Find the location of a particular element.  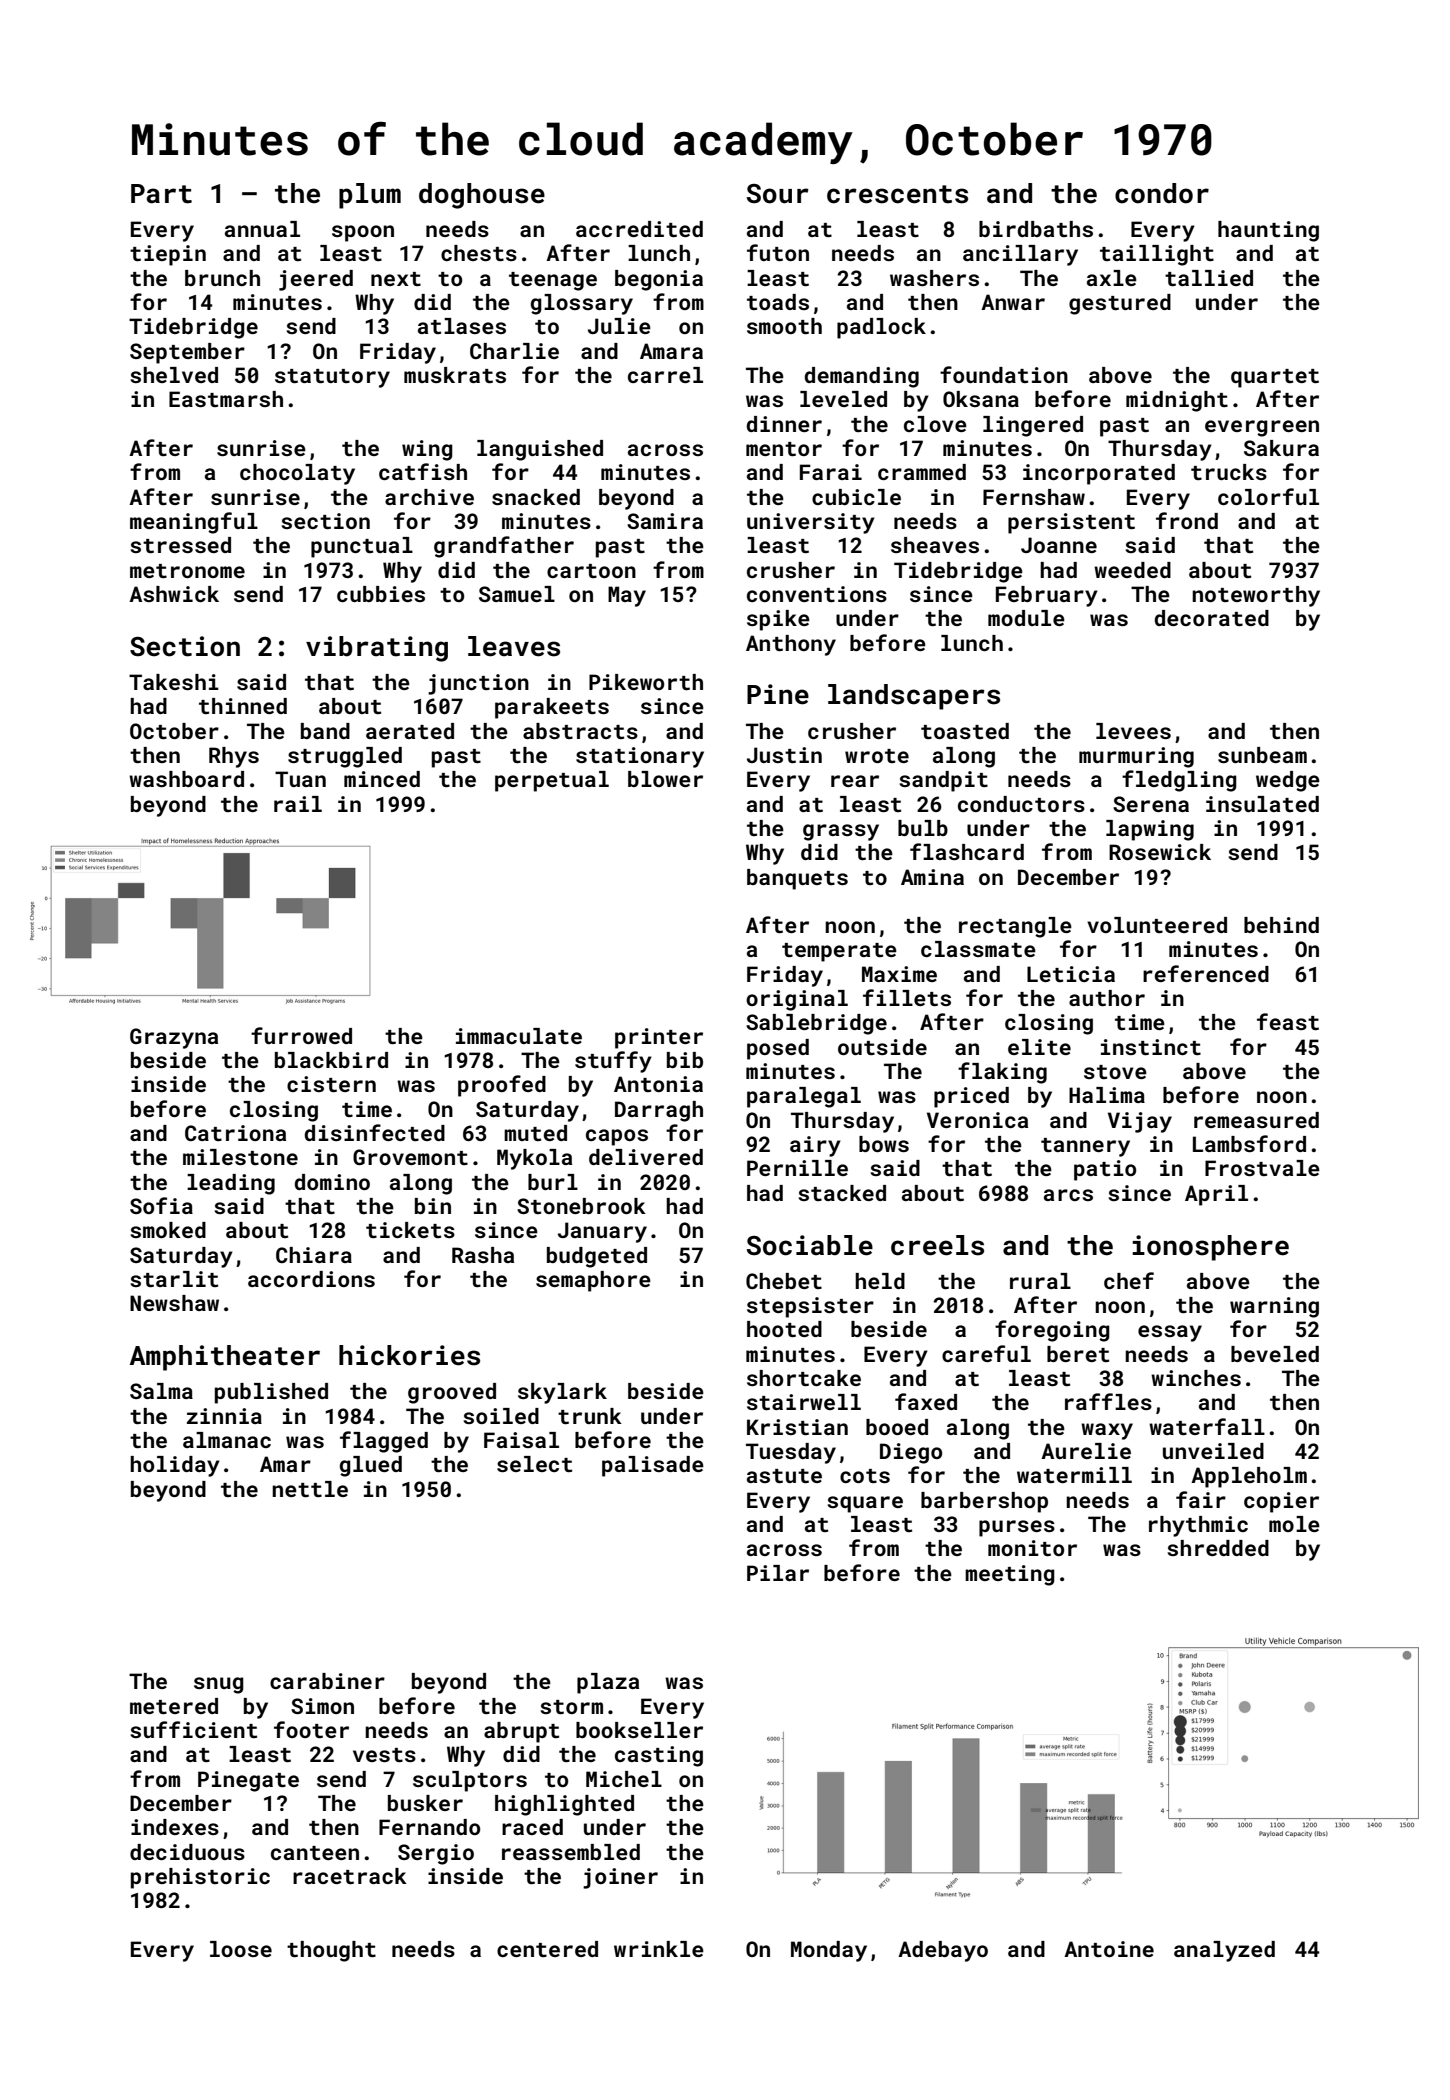

casting is located at coordinates (659, 1756).
